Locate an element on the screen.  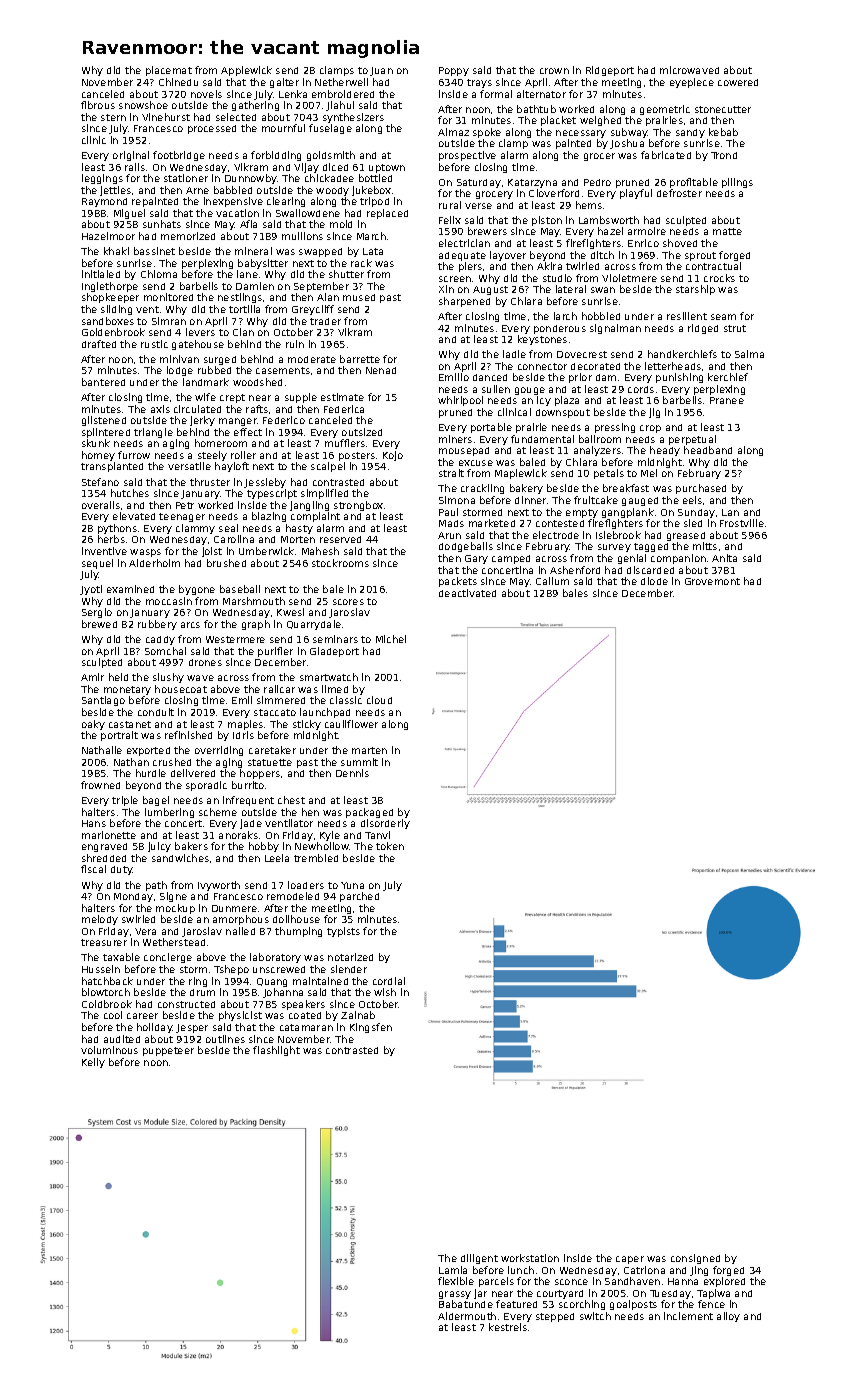
Kelly is located at coordinates (93, 1063).
